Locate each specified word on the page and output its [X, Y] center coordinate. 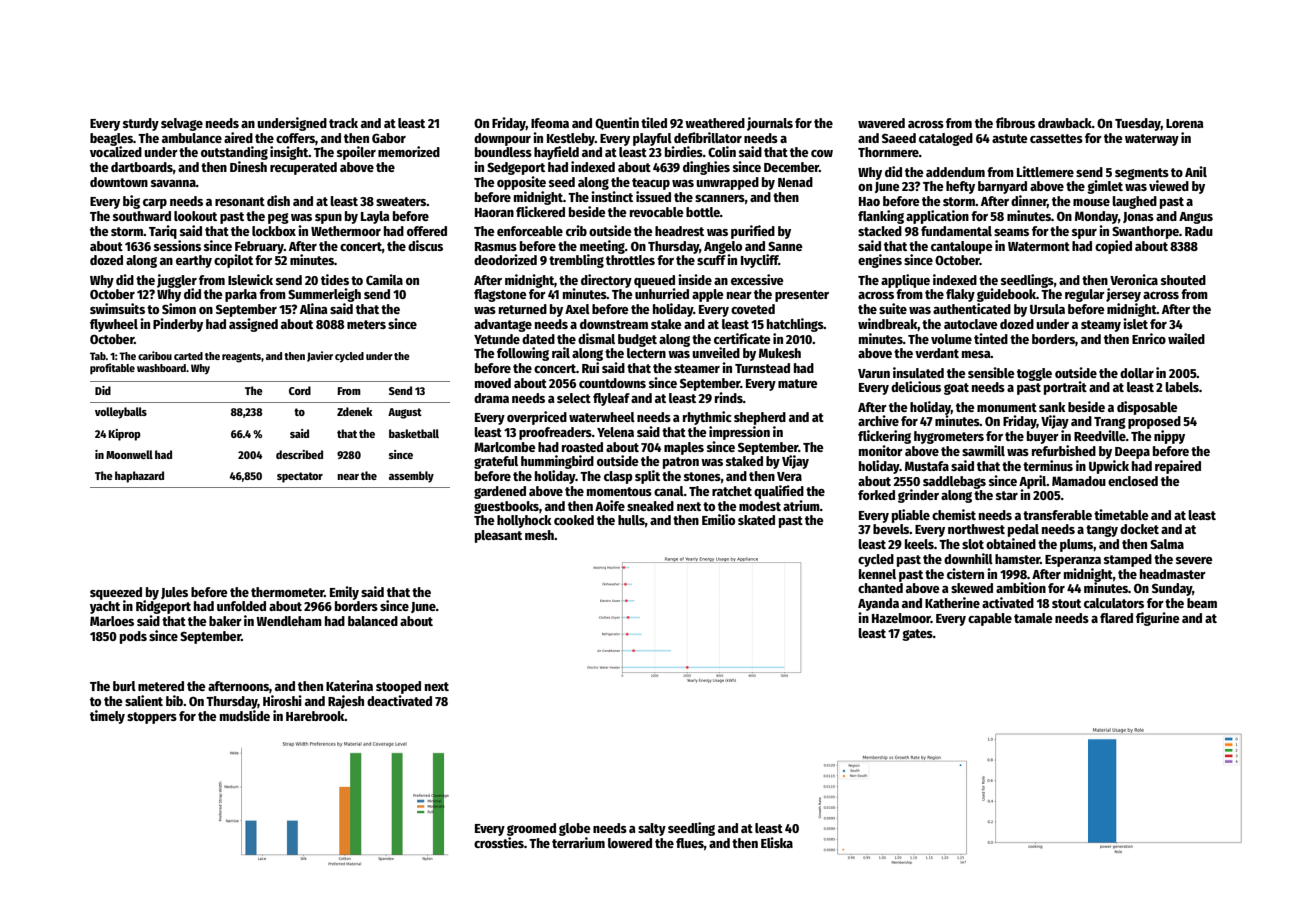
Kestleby [571, 139]
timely [107, 717]
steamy [1101, 326]
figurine [1158, 619]
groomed [531, 829]
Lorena [1185, 123]
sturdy [141, 124]
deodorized [505, 259]
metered [161, 686]
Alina [314, 308]
